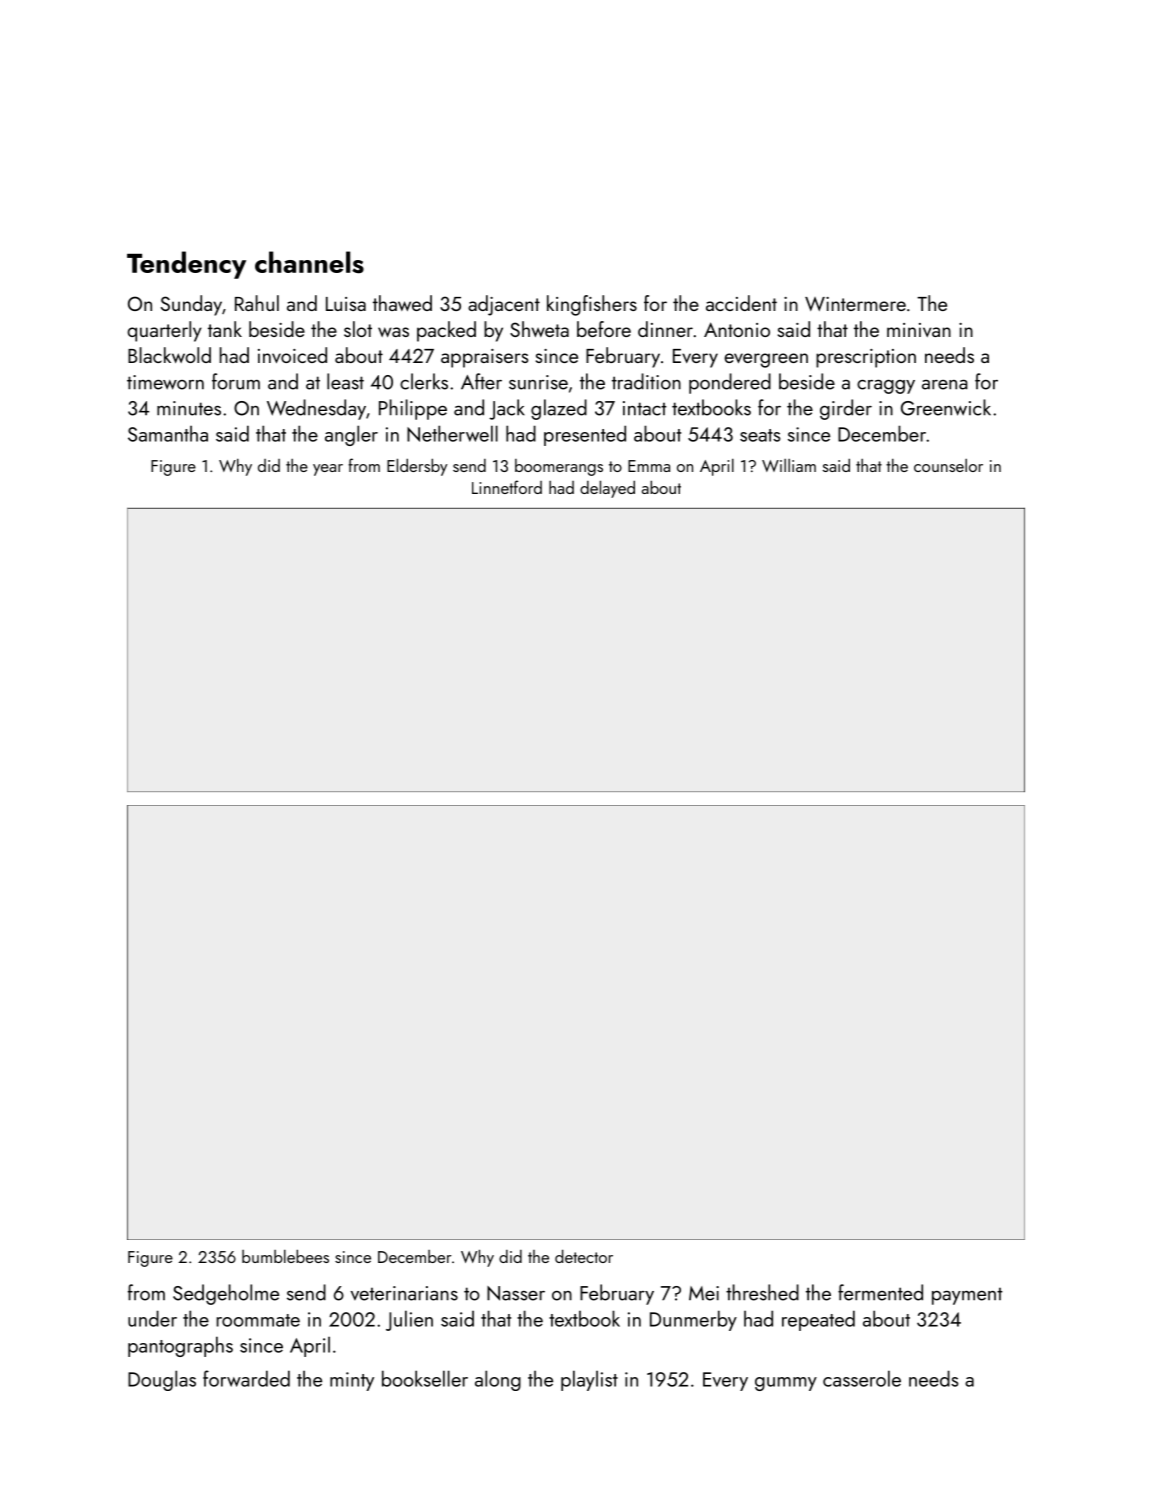 This image has width=1152, height=1491. What do you see at coordinates (559, 467) in the image?
I see `boomerangs` at bounding box center [559, 467].
